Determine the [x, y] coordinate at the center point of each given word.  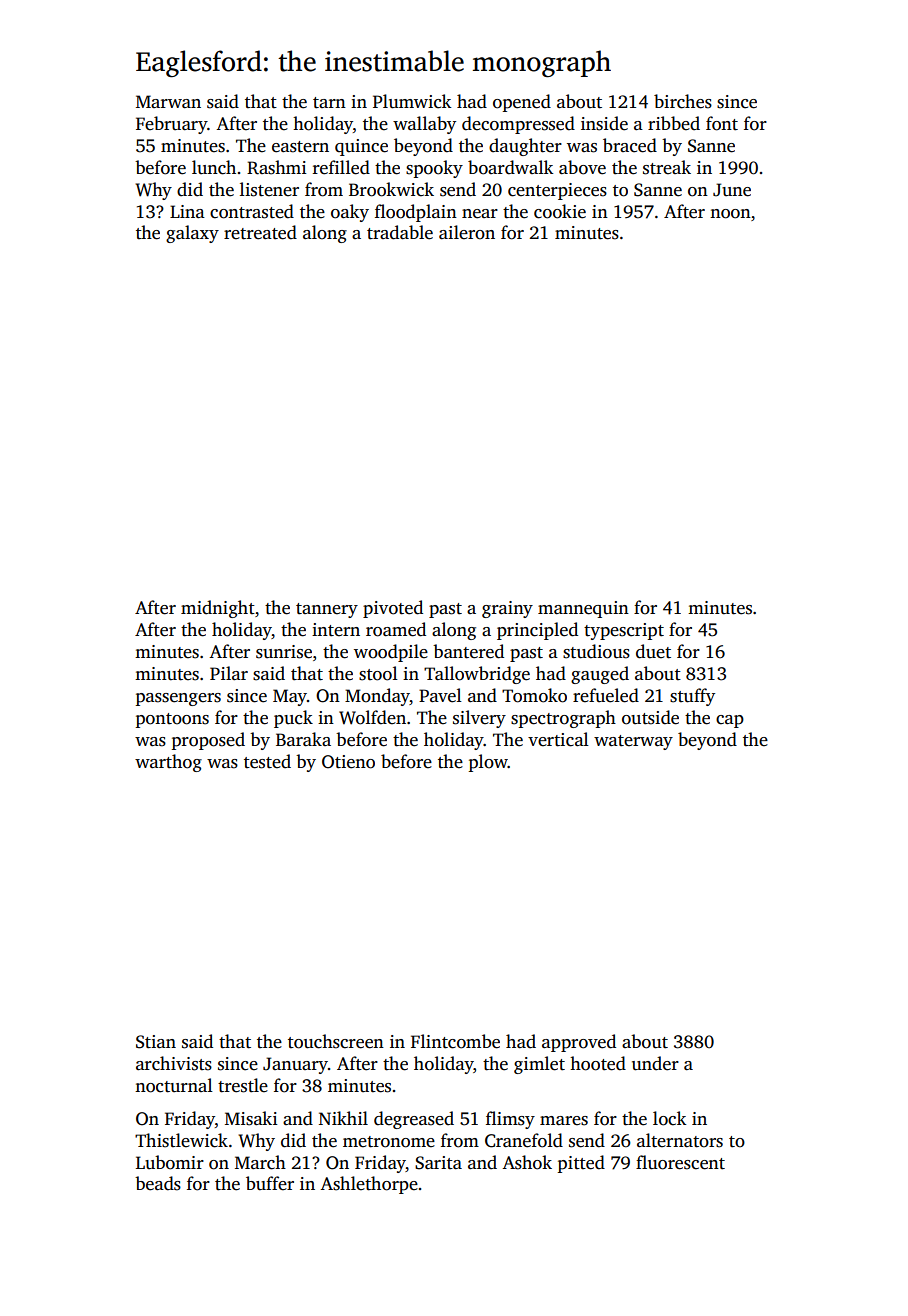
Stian [156, 1042]
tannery [327, 610]
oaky [350, 213]
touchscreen [336, 1041]
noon [730, 214]
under [655, 1063]
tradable [400, 232]
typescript [624, 631]
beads [158, 1183]
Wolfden [372, 717]
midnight [218, 609]
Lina [187, 211]
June [732, 190]
